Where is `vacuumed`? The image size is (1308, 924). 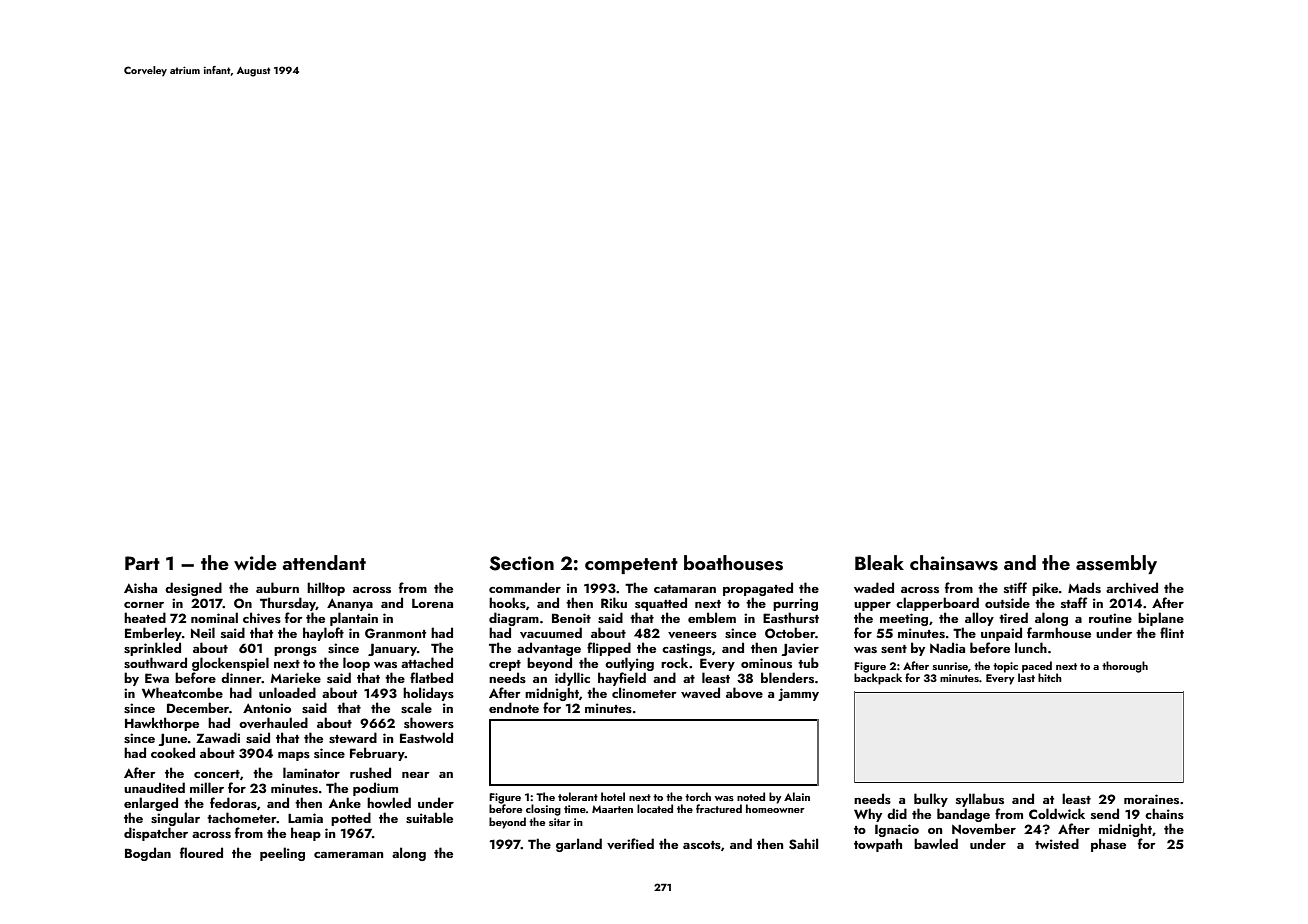 vacuumed is located at coordinates (551, 633).
